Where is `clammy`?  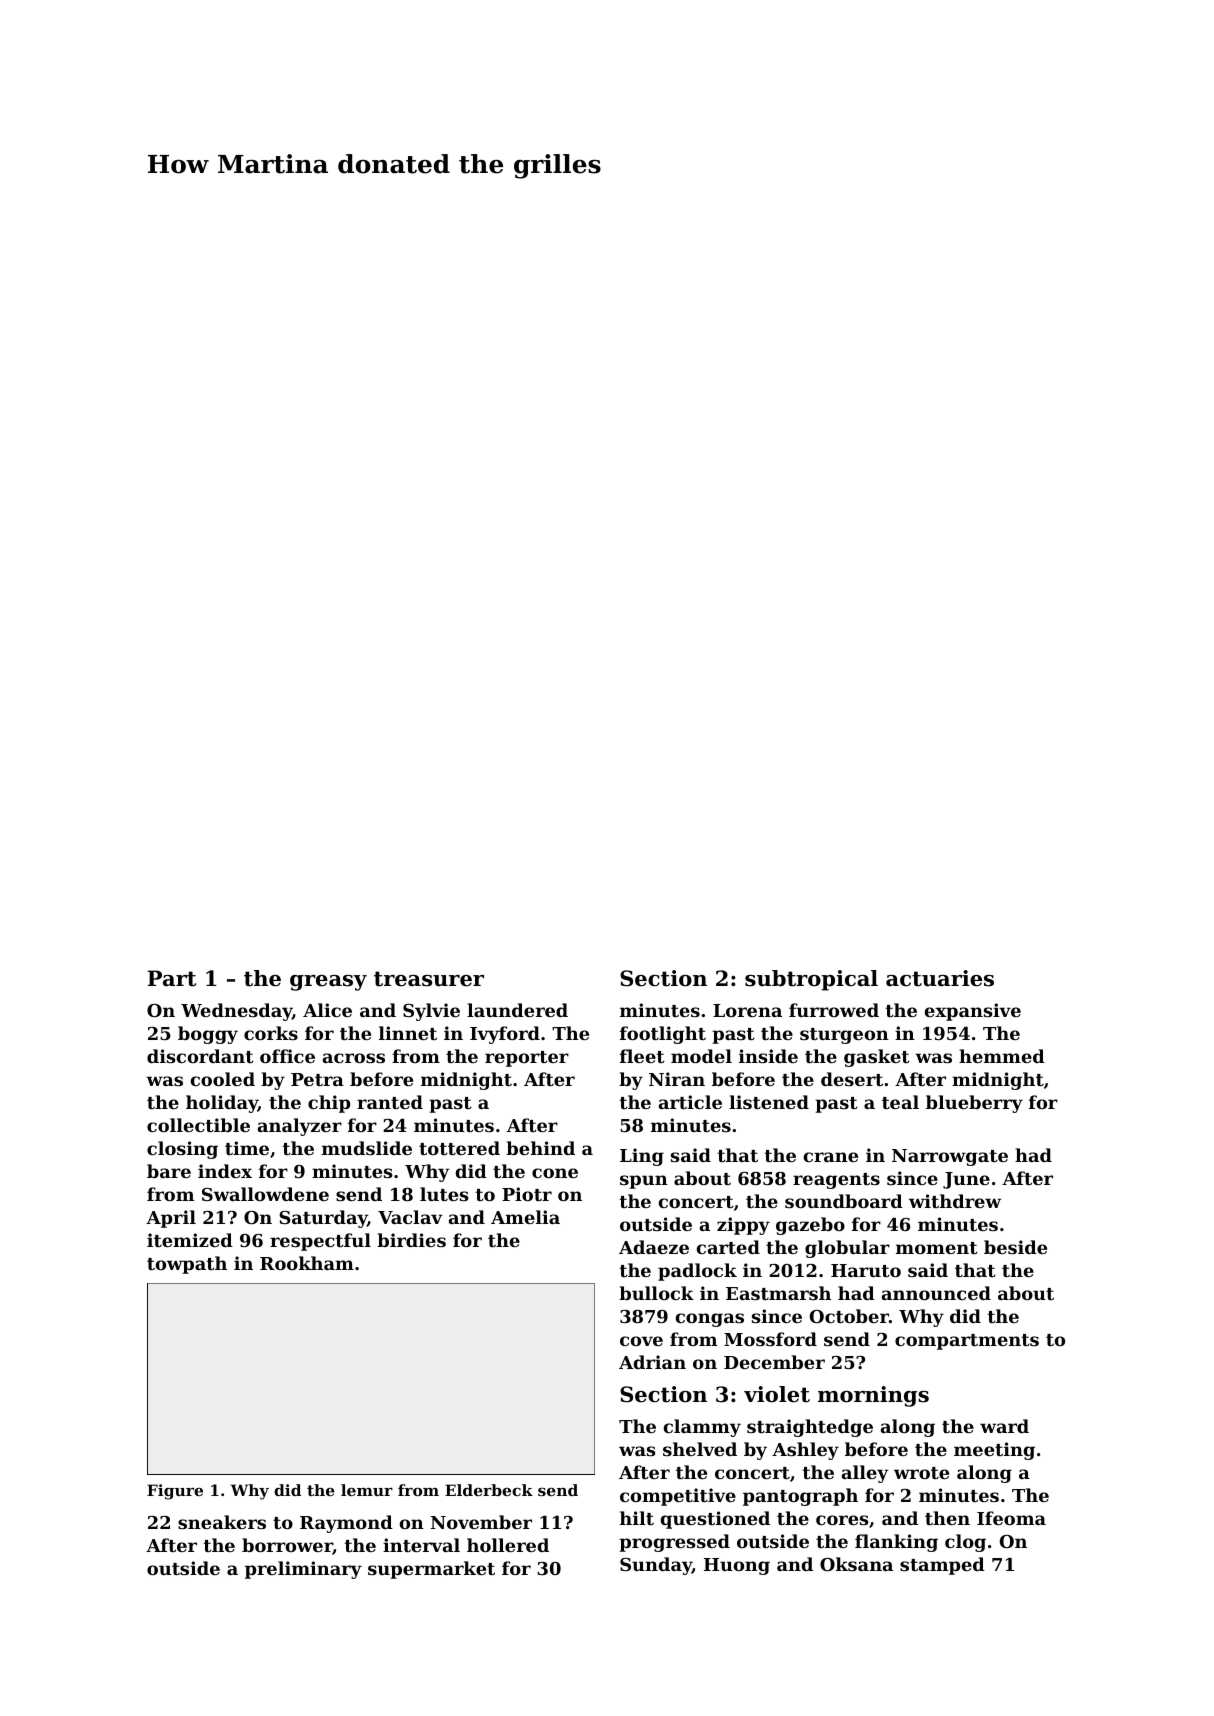
clammy is located at coordinates (702, 1428).
